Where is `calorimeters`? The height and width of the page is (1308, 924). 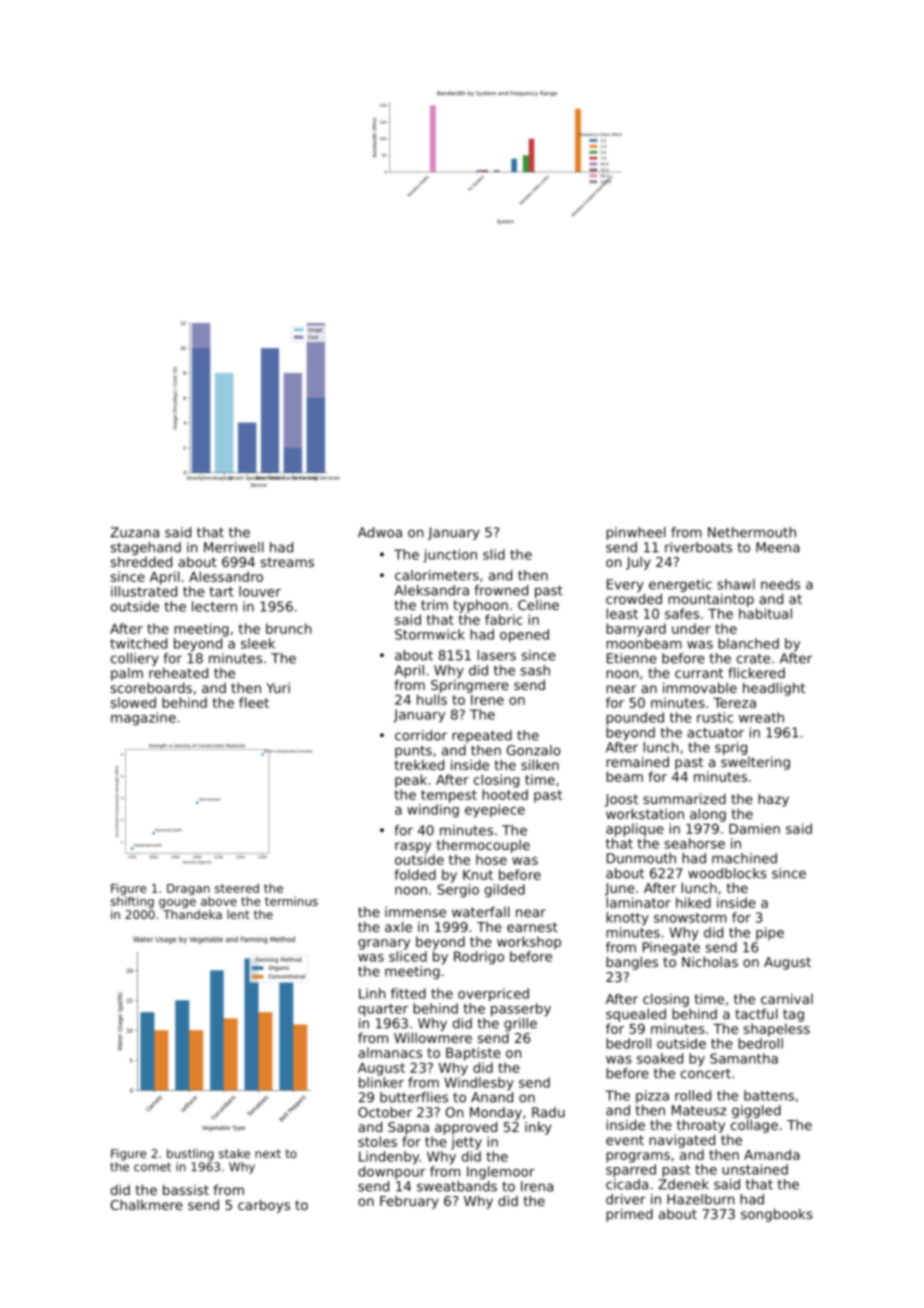 calorimeters is located at coordinates (437, 575).
